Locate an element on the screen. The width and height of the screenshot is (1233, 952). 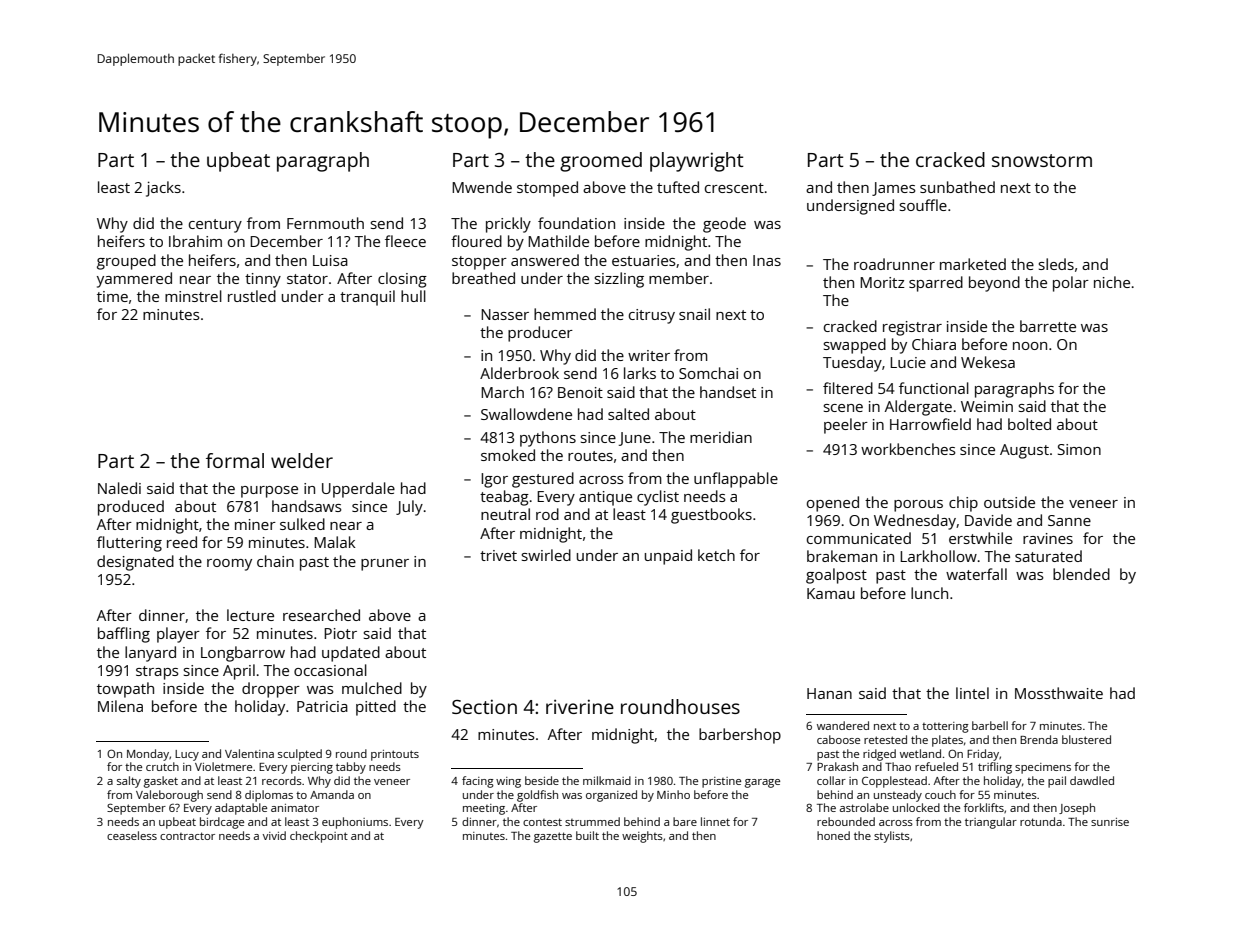
geode is located at coordinates (724, 225).
